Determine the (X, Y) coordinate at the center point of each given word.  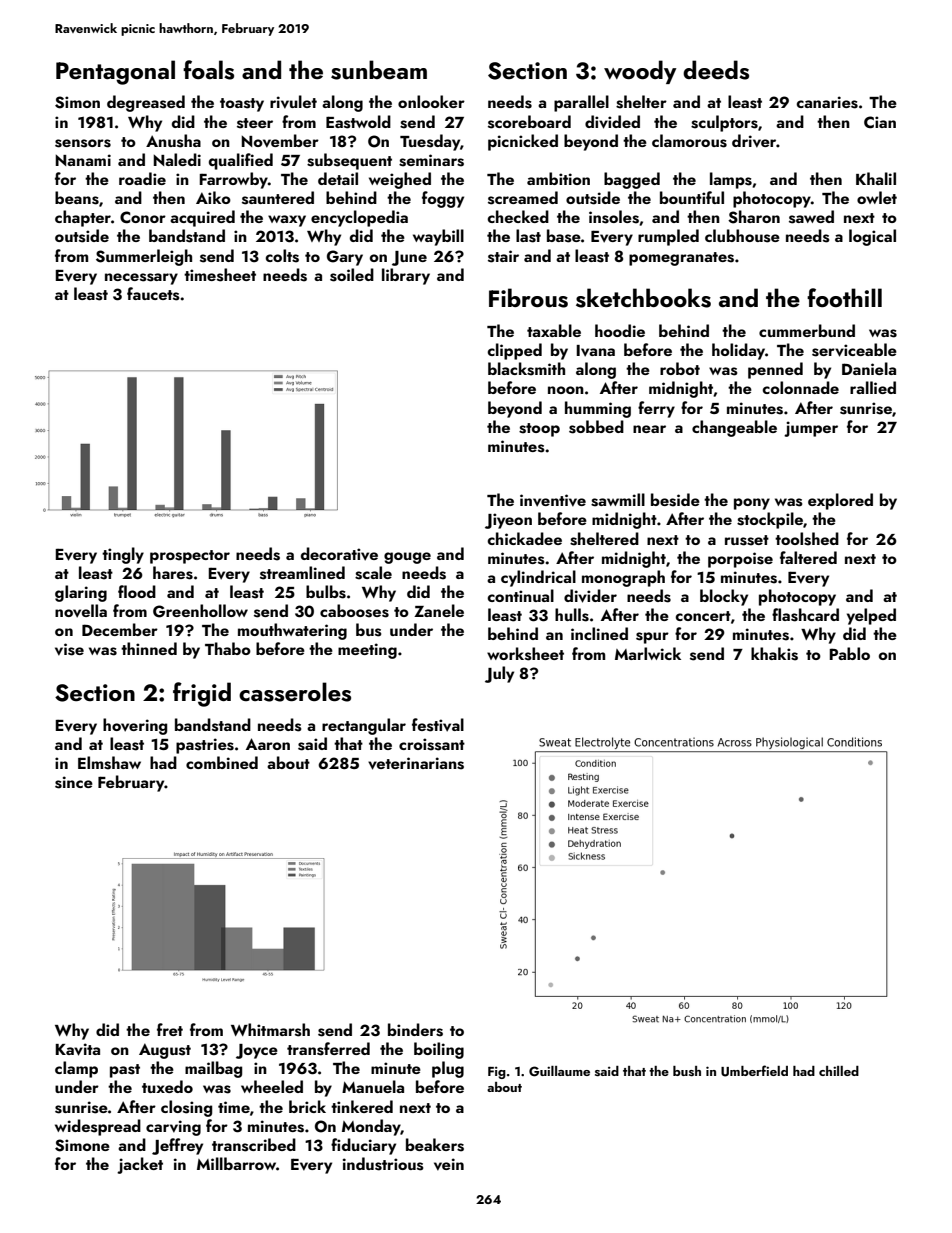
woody (640, 72)
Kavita (78, 1049)
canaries (827, 102)
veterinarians (416, 763)
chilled (839, 1071)
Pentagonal (115, 72)
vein (449, 1164)
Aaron (268, 744)
